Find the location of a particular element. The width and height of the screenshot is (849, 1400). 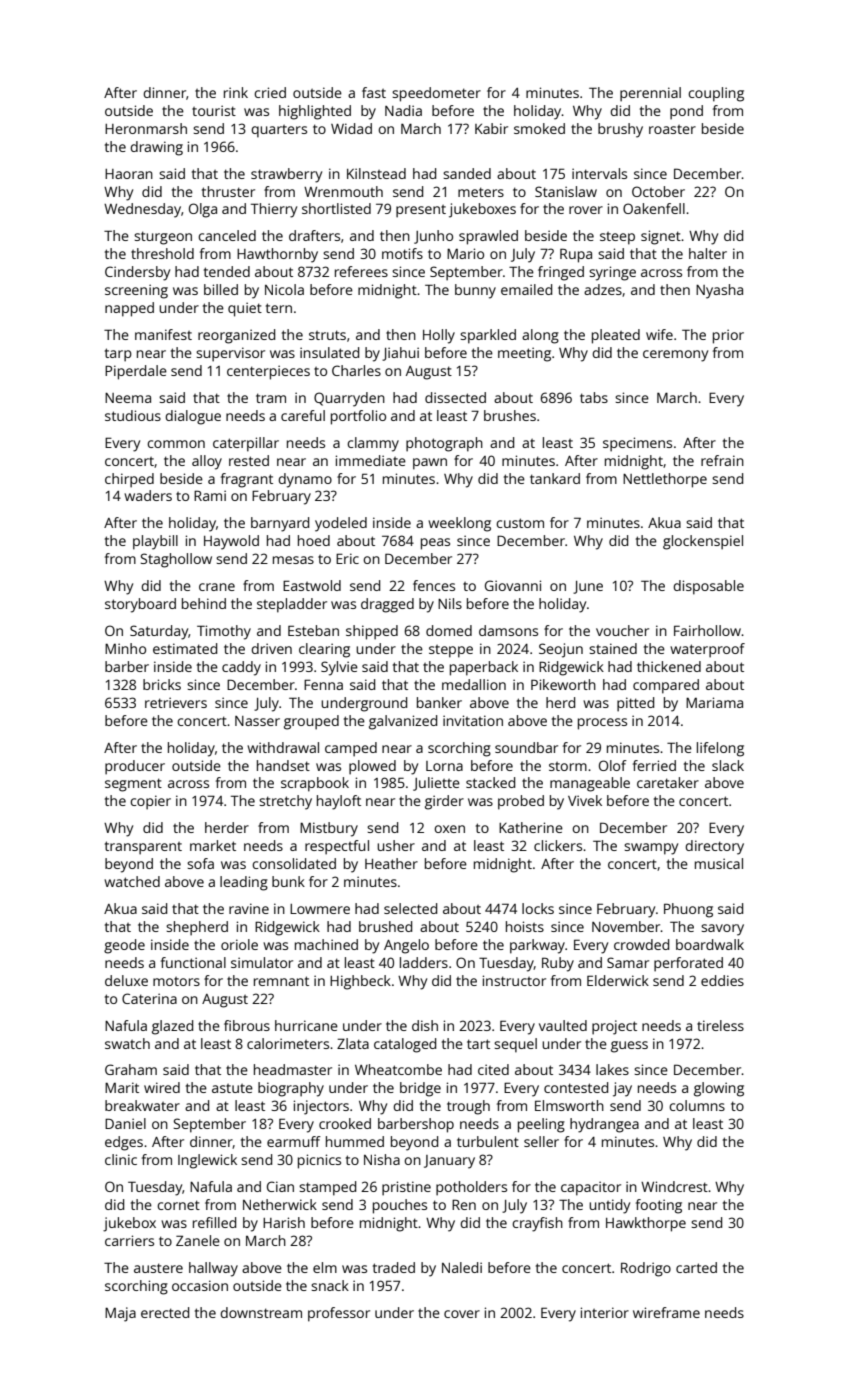

motors is located at coordinates (176, 981).
